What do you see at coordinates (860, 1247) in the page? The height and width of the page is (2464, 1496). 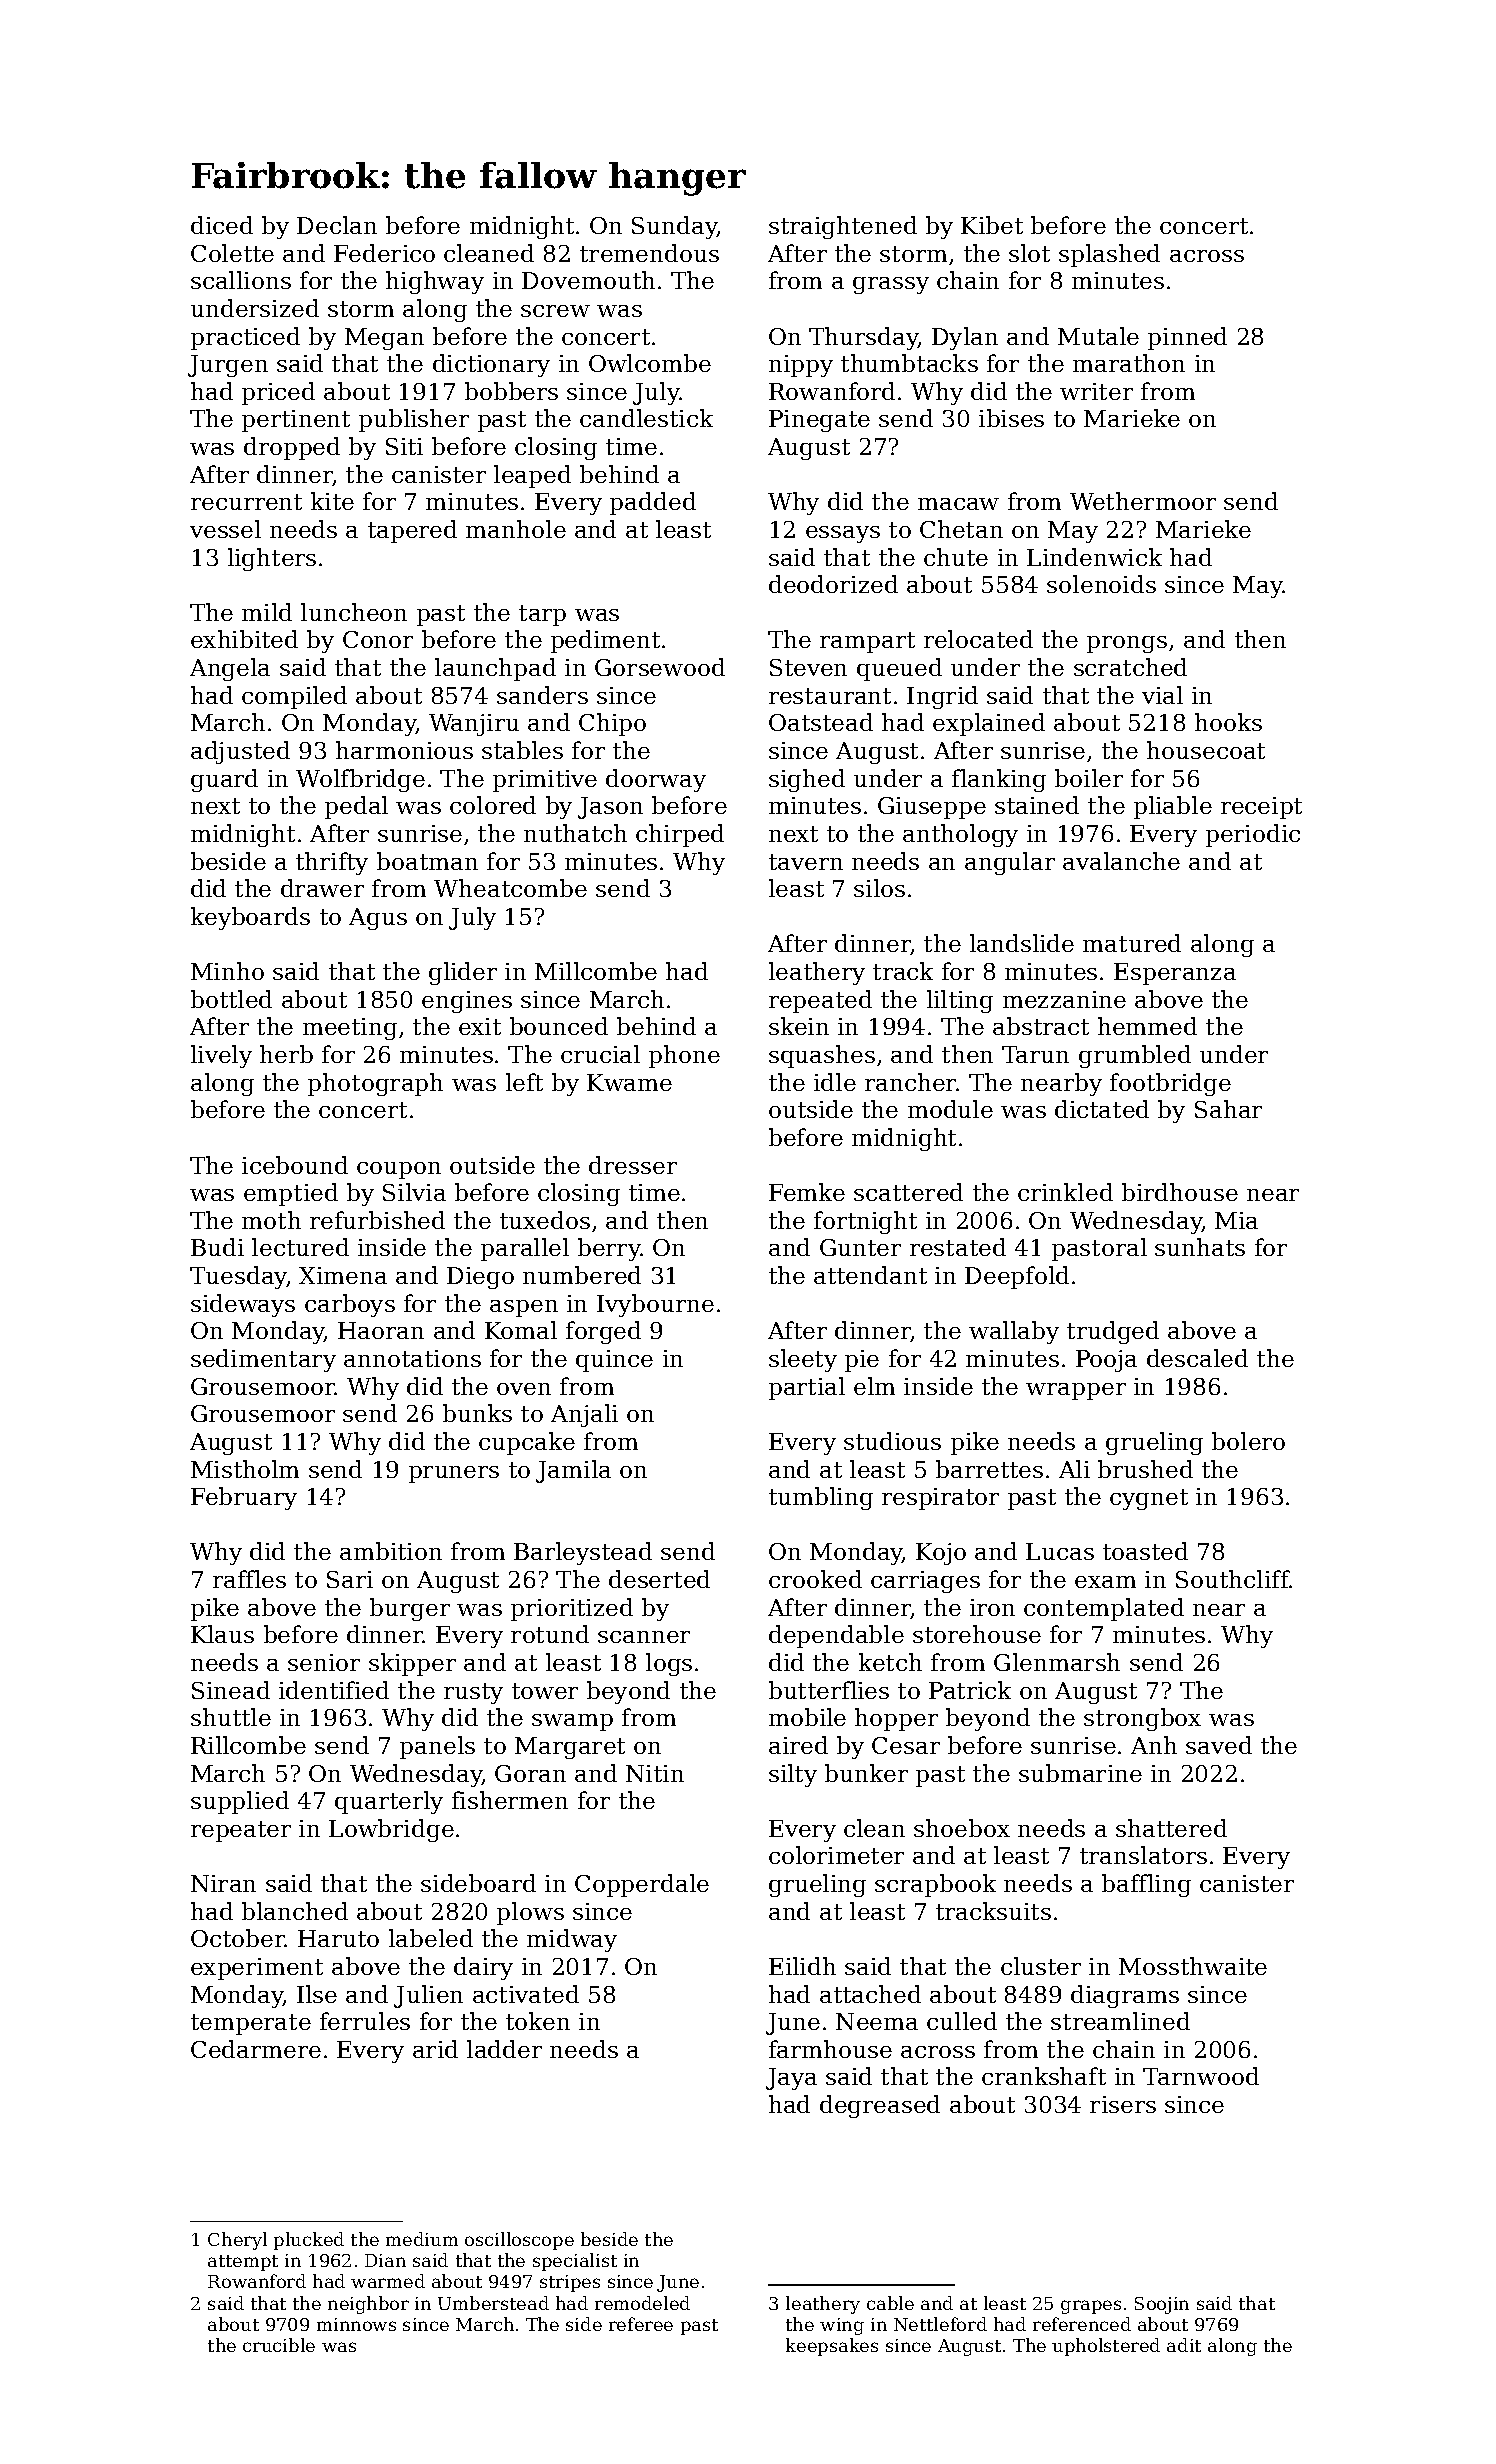 I see `Gunter` at bounding box center [860, 1247].
